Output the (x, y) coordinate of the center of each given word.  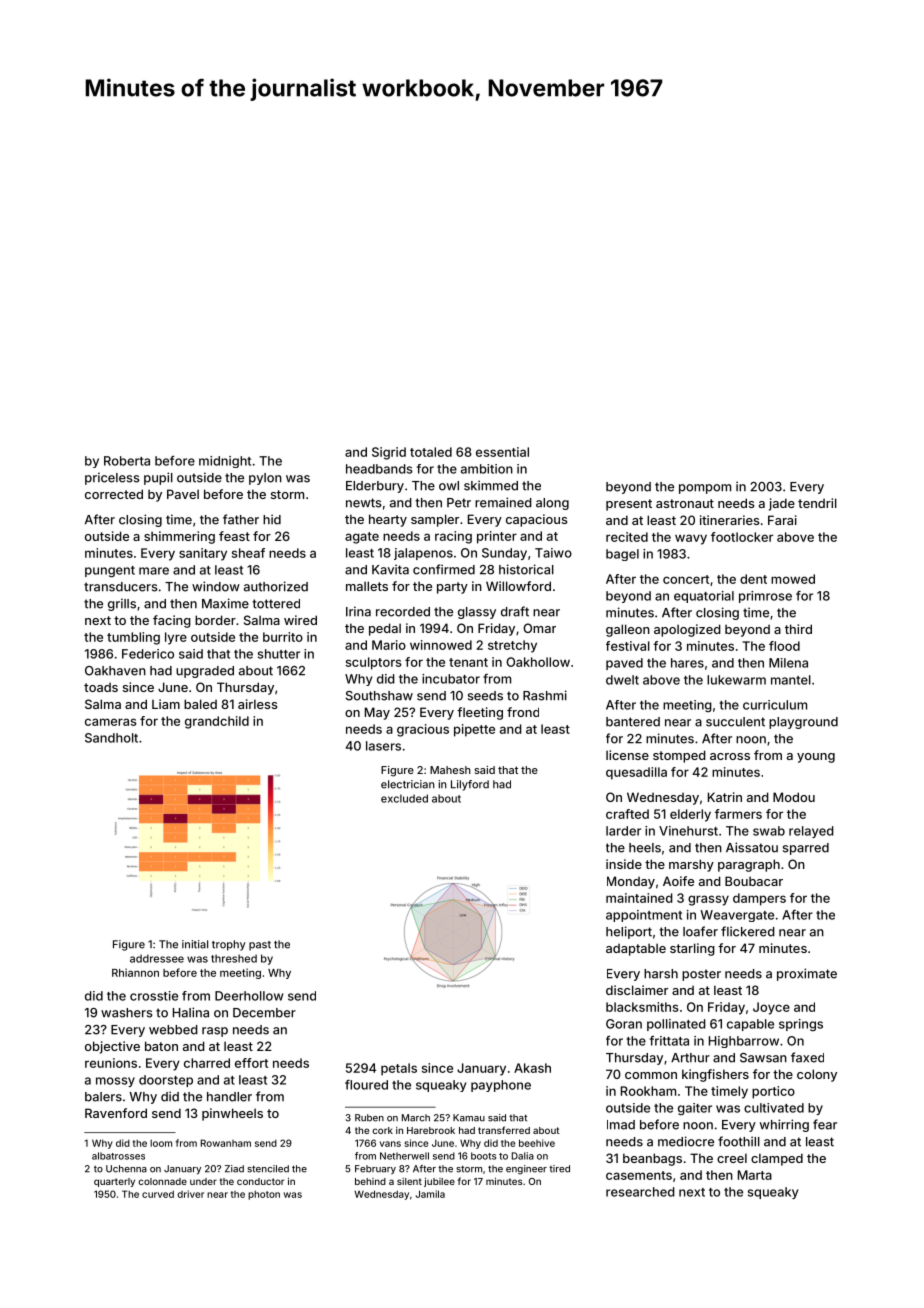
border (215, 620)
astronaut (685, 503)
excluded (404, 798)
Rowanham (226, 1143)
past (260, 946)
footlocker (742, 537)
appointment (644, 916)
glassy (477, 613)
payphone (501, 1086)
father (241, 519)
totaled (431, 452)
